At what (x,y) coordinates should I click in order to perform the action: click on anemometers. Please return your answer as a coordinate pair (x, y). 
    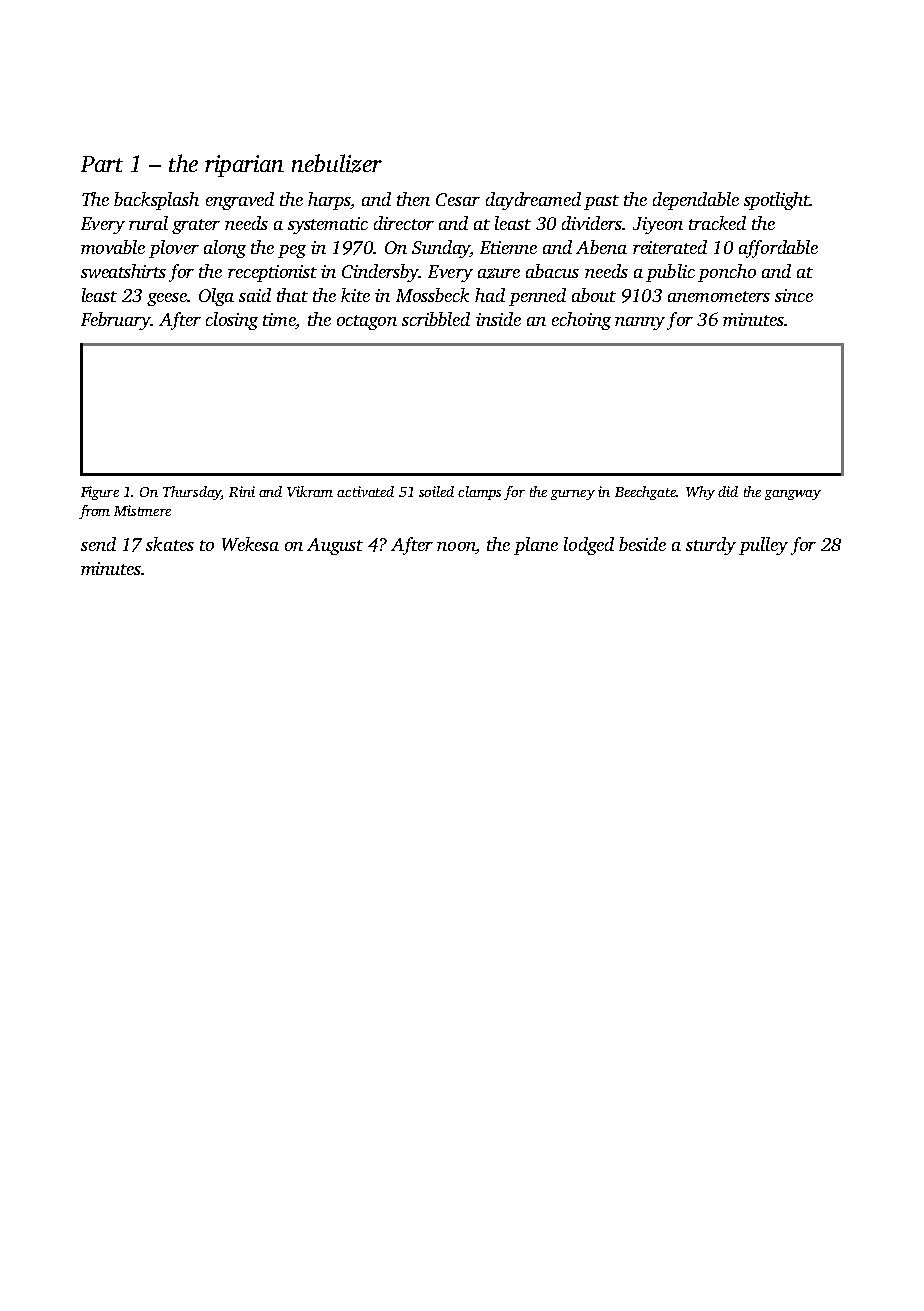
    Looking at the image, I should click on (719, 296).
